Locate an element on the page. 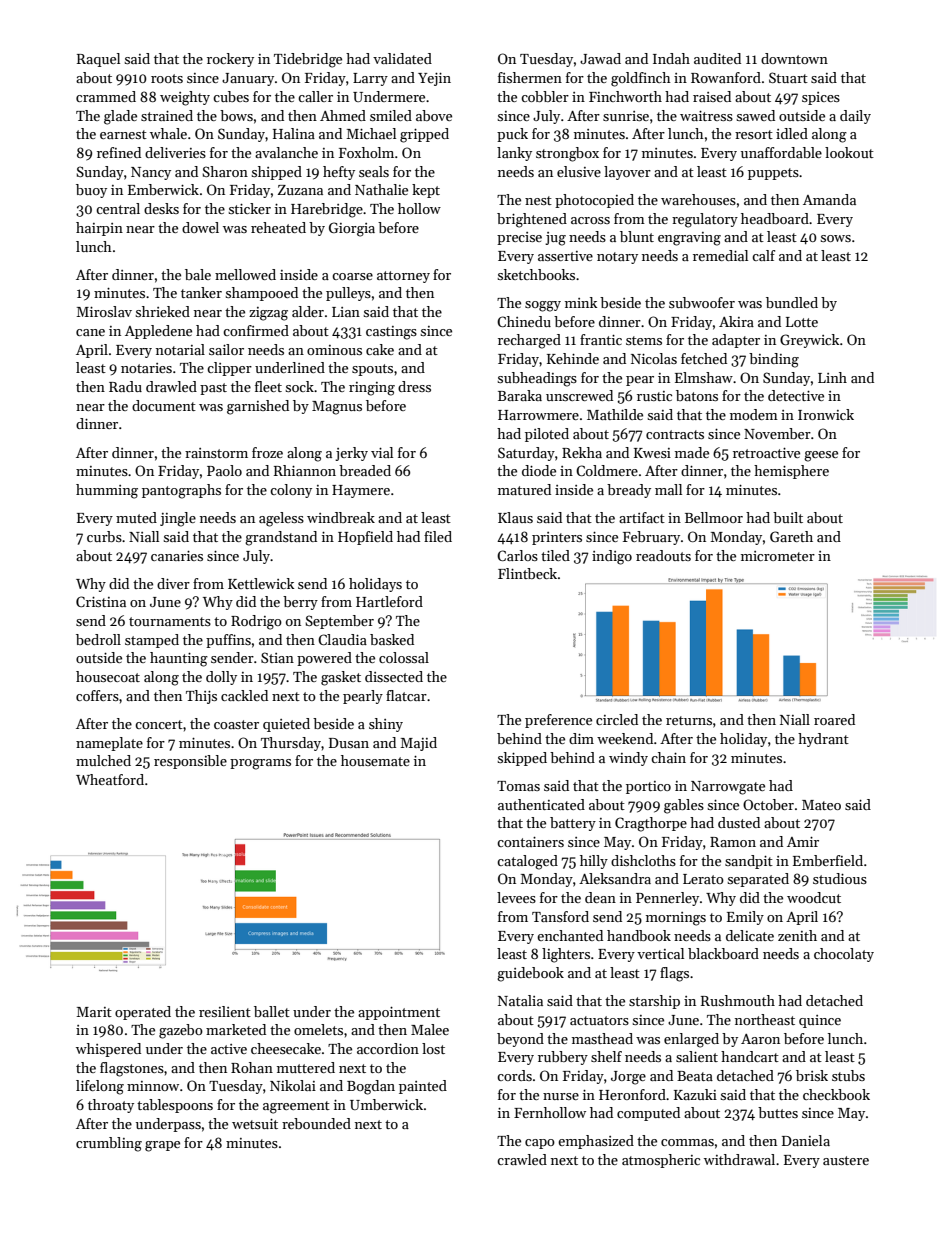 The height and width of the page is (1233, 952). chocolaty is located at coordinates (844, 955).
